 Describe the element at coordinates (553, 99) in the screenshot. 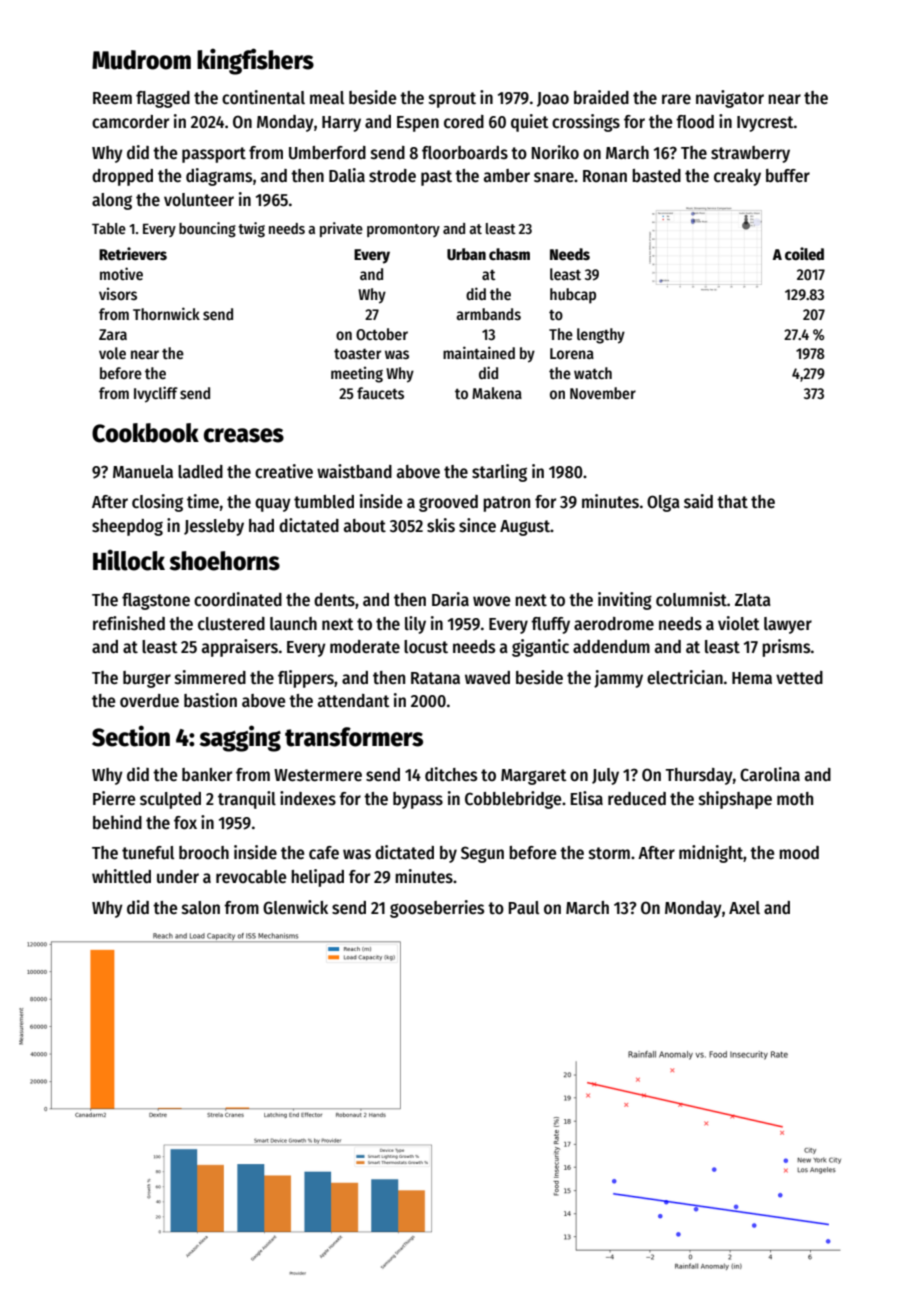

I see `Joao` at that location.
